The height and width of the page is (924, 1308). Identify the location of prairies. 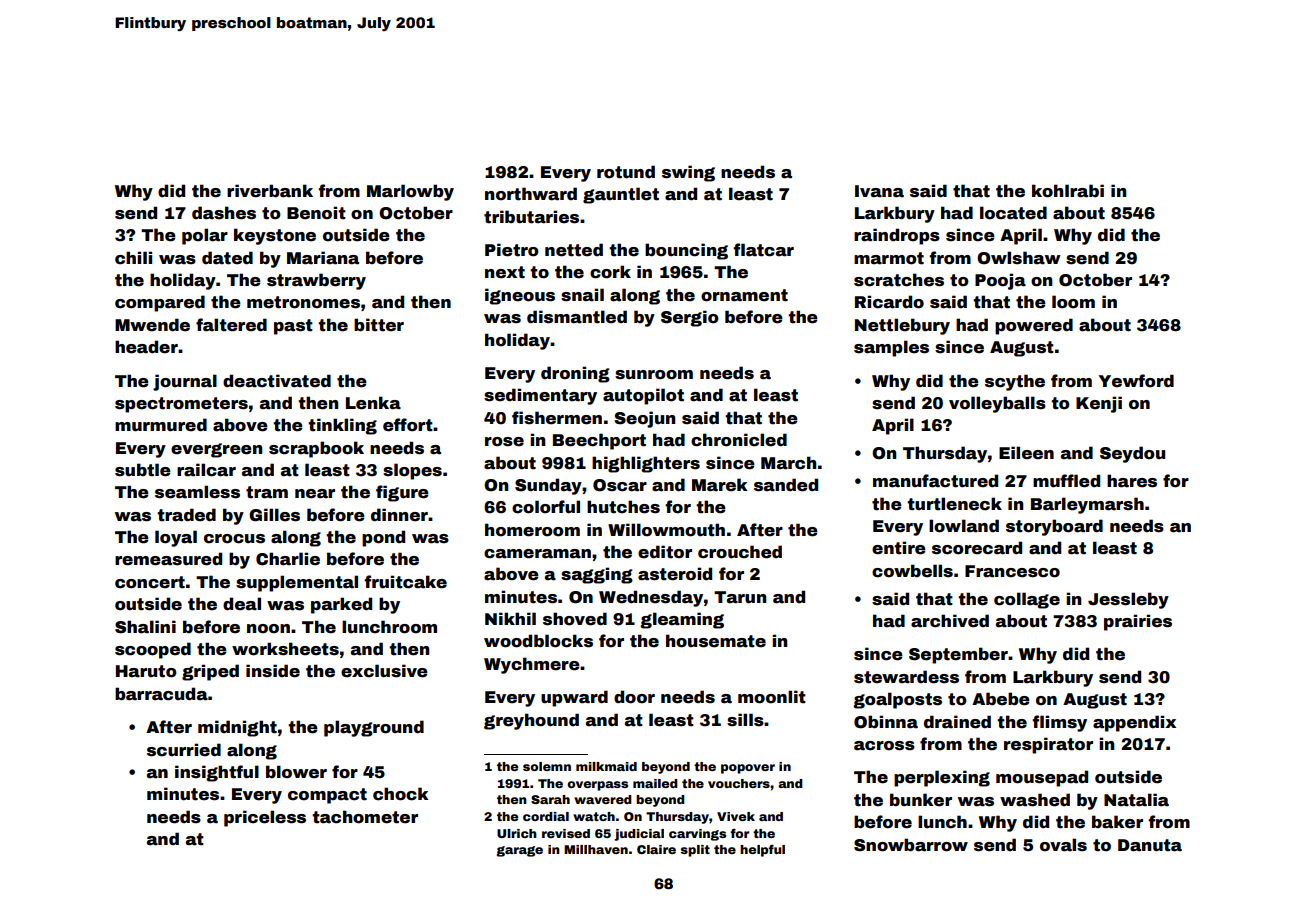
(1138, 622).
